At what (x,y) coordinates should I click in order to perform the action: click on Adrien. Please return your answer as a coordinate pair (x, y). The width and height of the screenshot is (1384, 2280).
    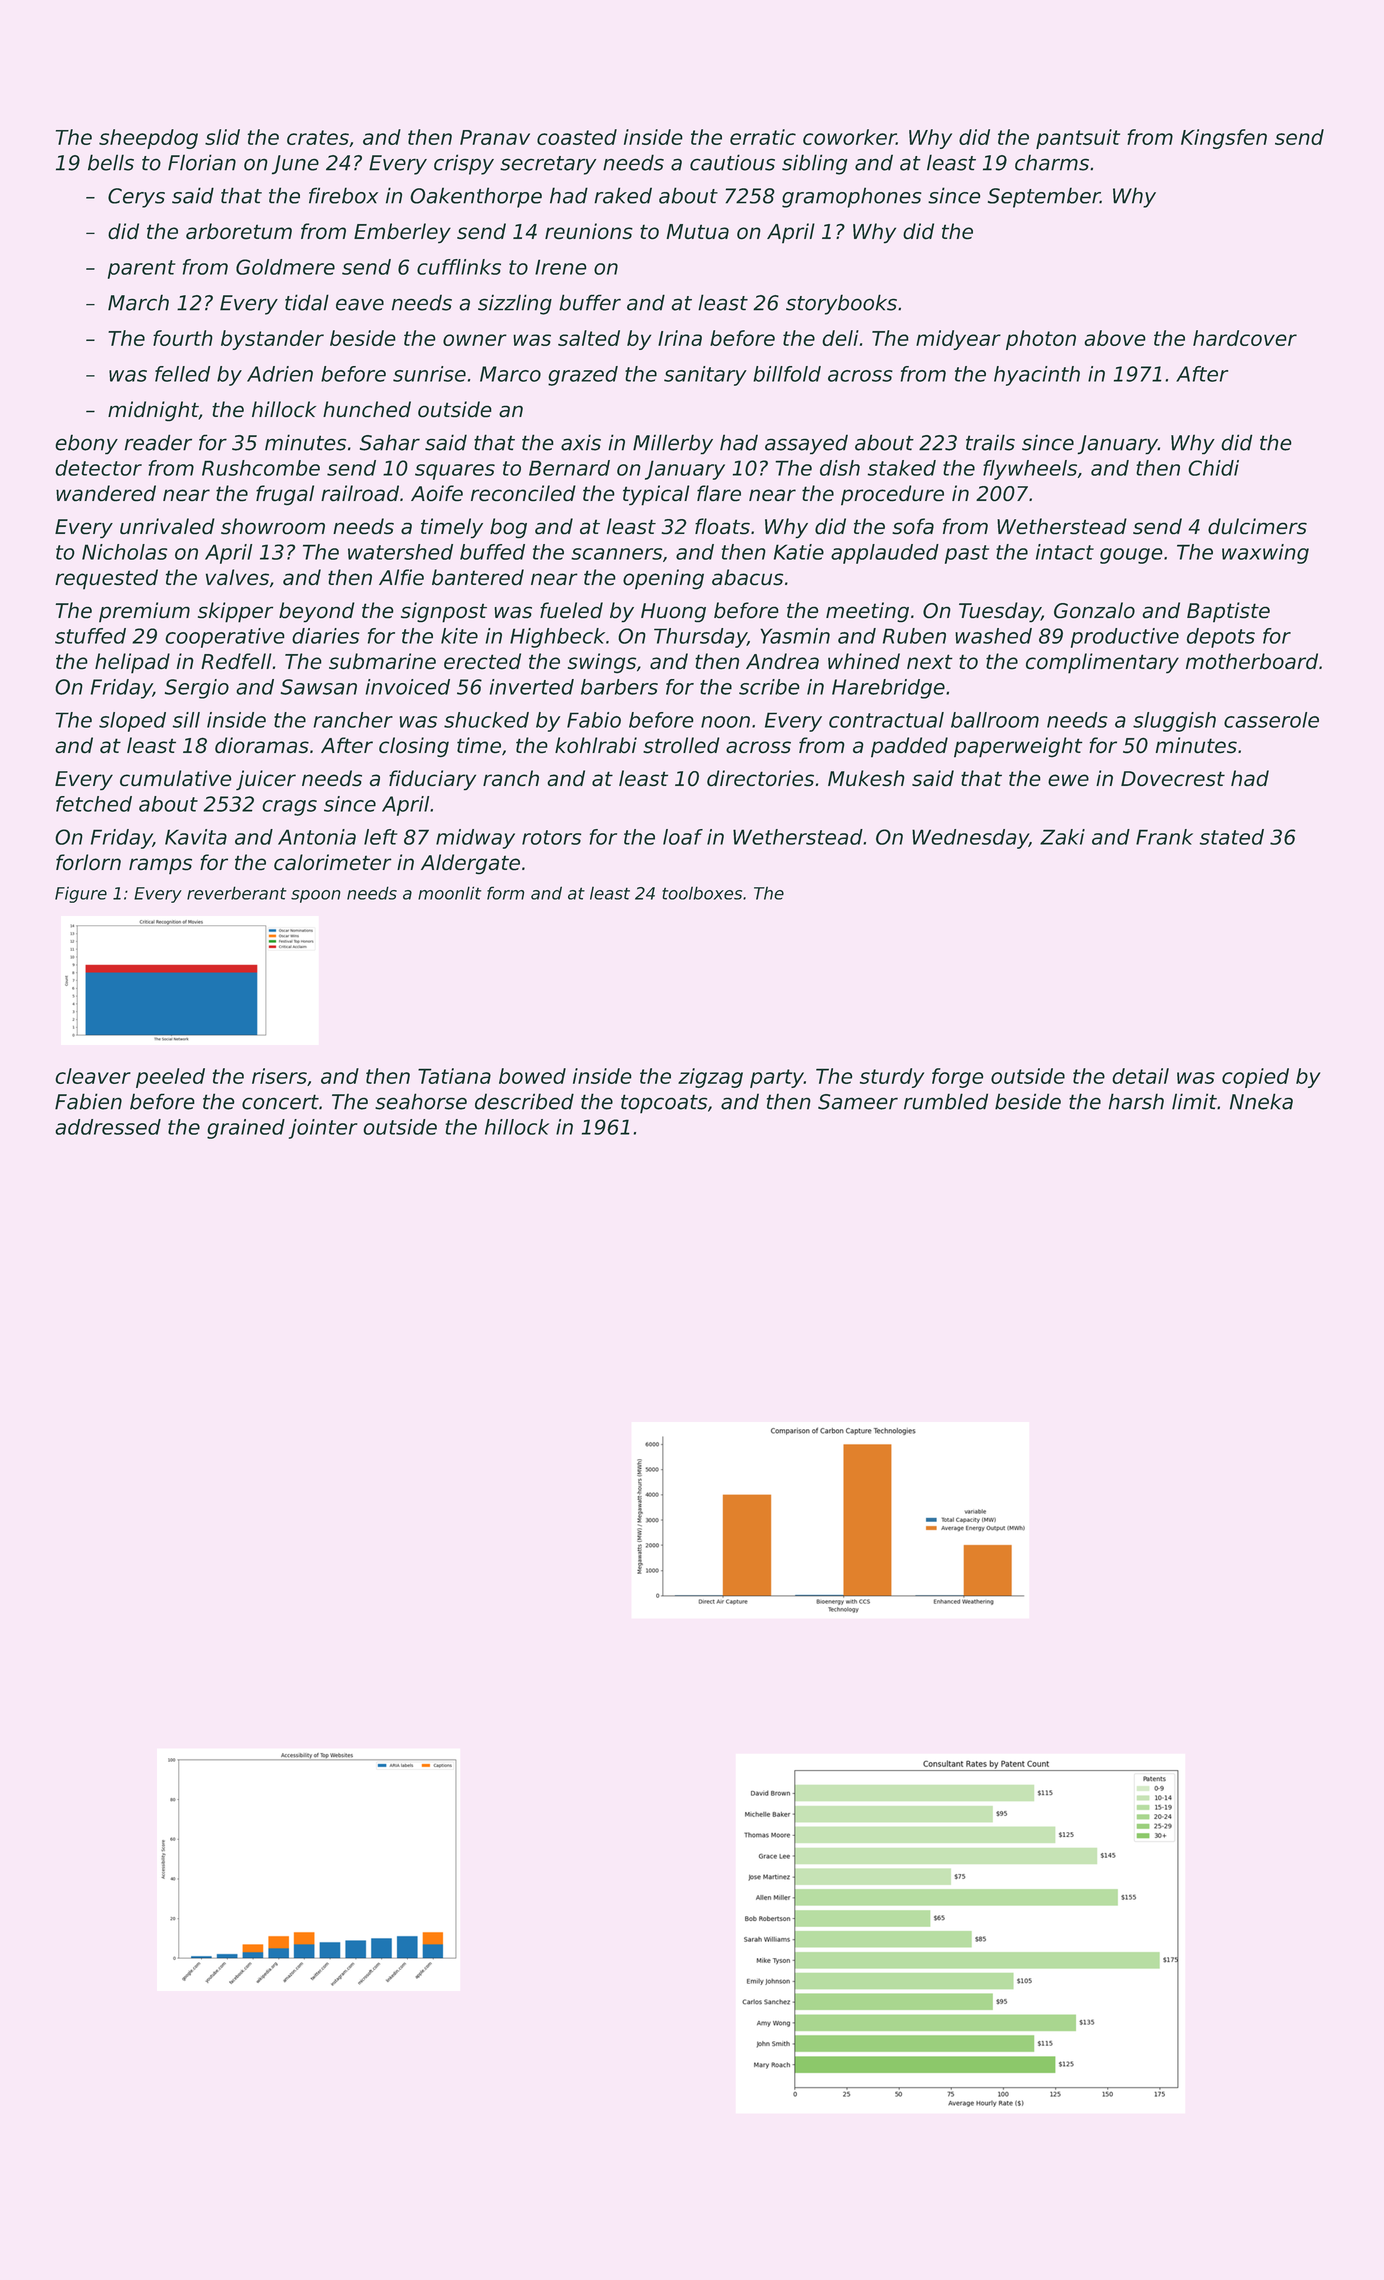
    Looking at the image, I should click on (280, 374).
